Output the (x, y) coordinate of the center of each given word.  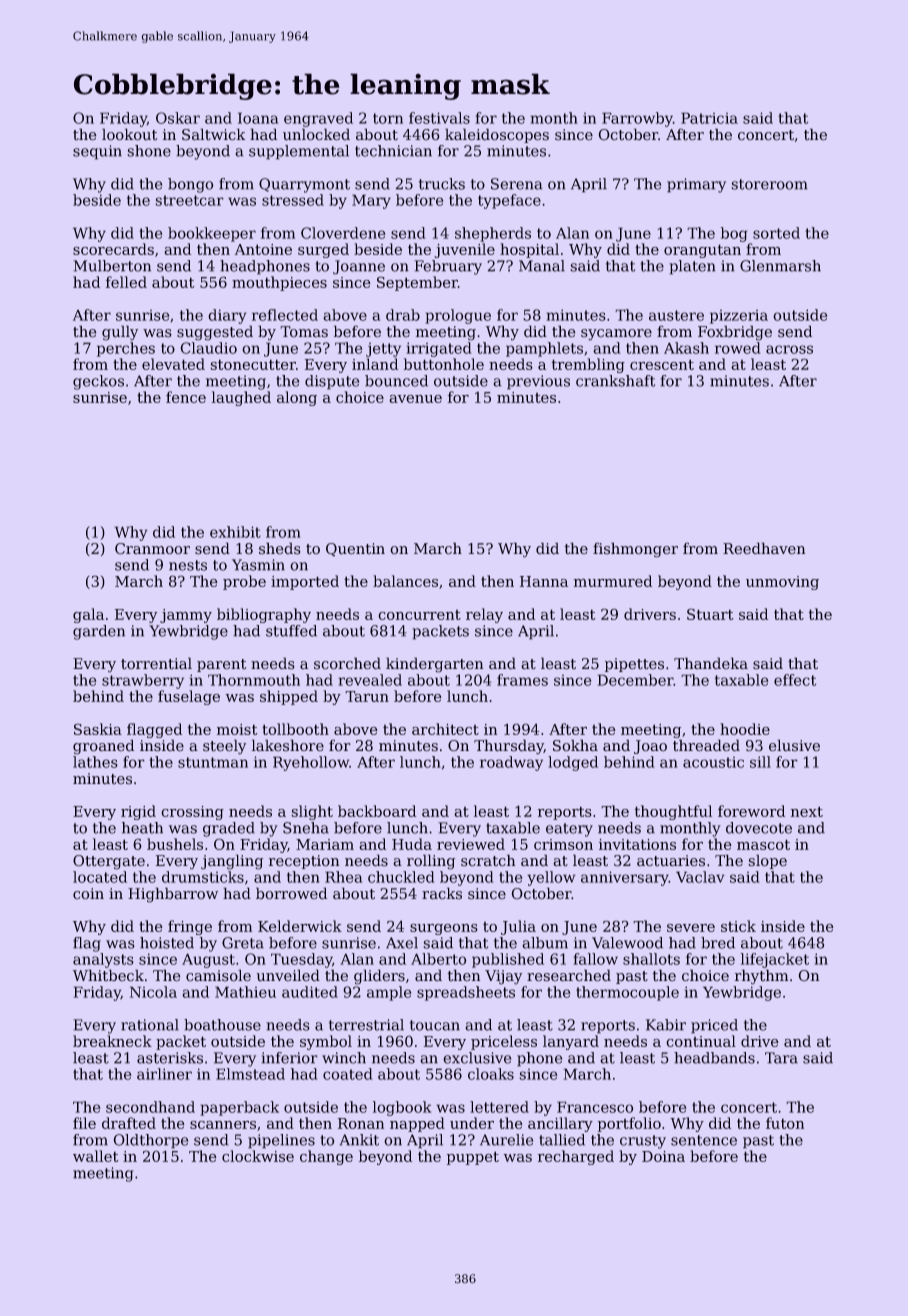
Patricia (709, 118)
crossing (193, 813)
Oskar (178, 118)
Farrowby (637, 119)
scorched (347, 663)
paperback (240, 1108)
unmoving (782, 583)
